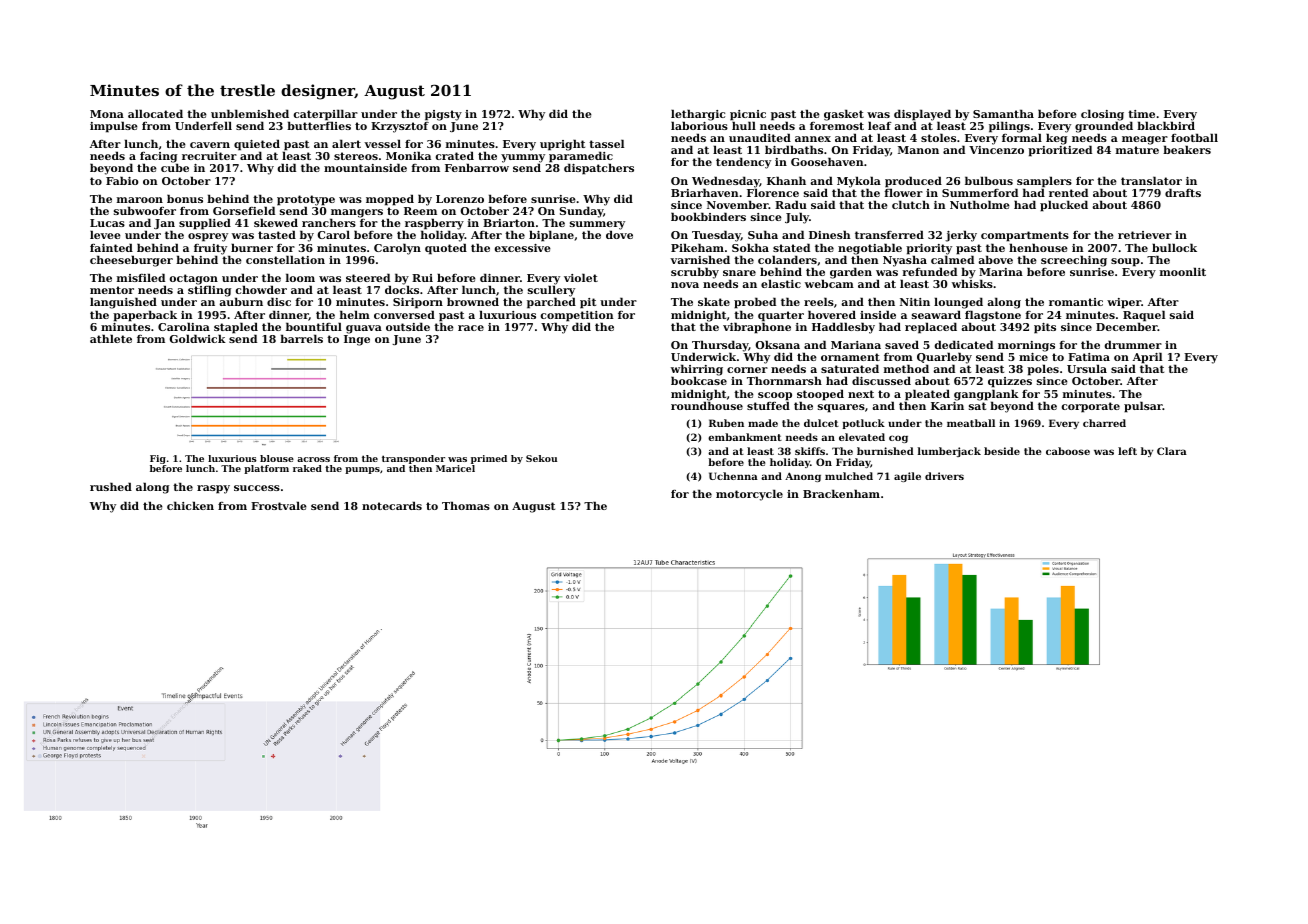 This screenshot has width=1308, height=924. What do you see at coordinates (362, 470) in the screenshot?
I see `pumps` at bounding box center [362, 470].
